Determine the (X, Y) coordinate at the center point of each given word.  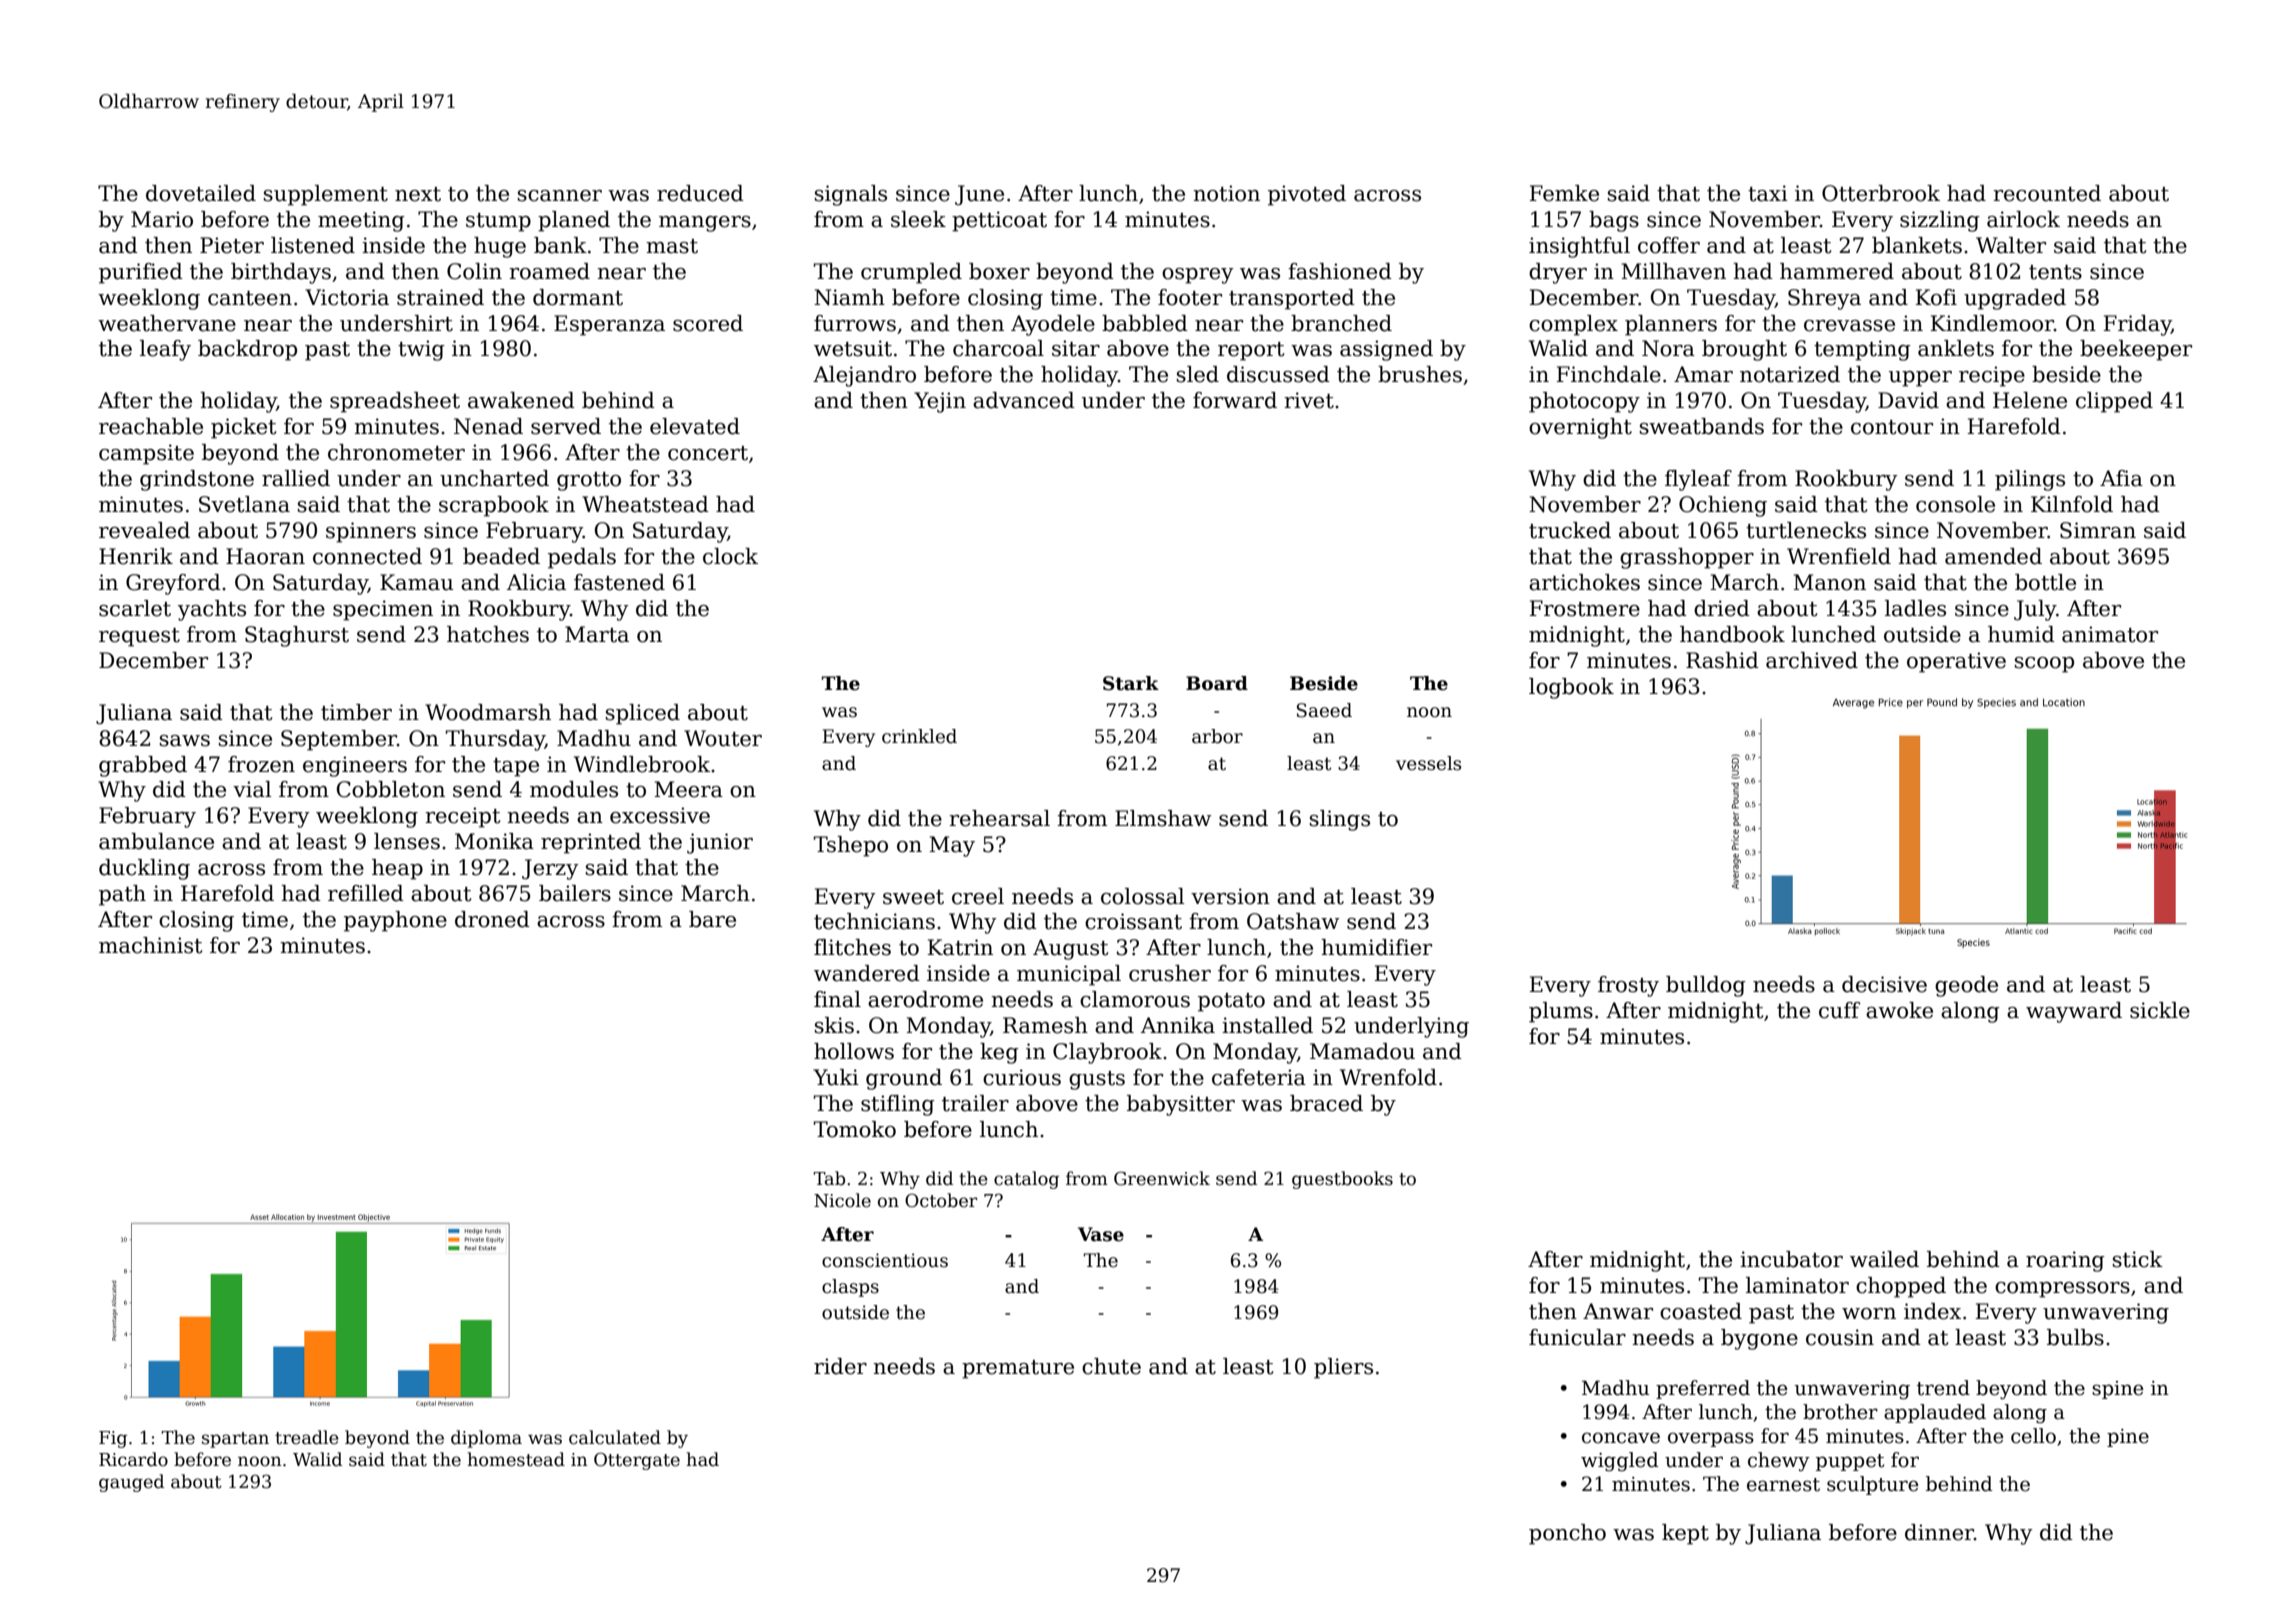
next (418, 194)
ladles (1915, 608)
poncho (1567, 1534)
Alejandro (864, 376)
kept (1685, 1534)
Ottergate (637, 1461)
